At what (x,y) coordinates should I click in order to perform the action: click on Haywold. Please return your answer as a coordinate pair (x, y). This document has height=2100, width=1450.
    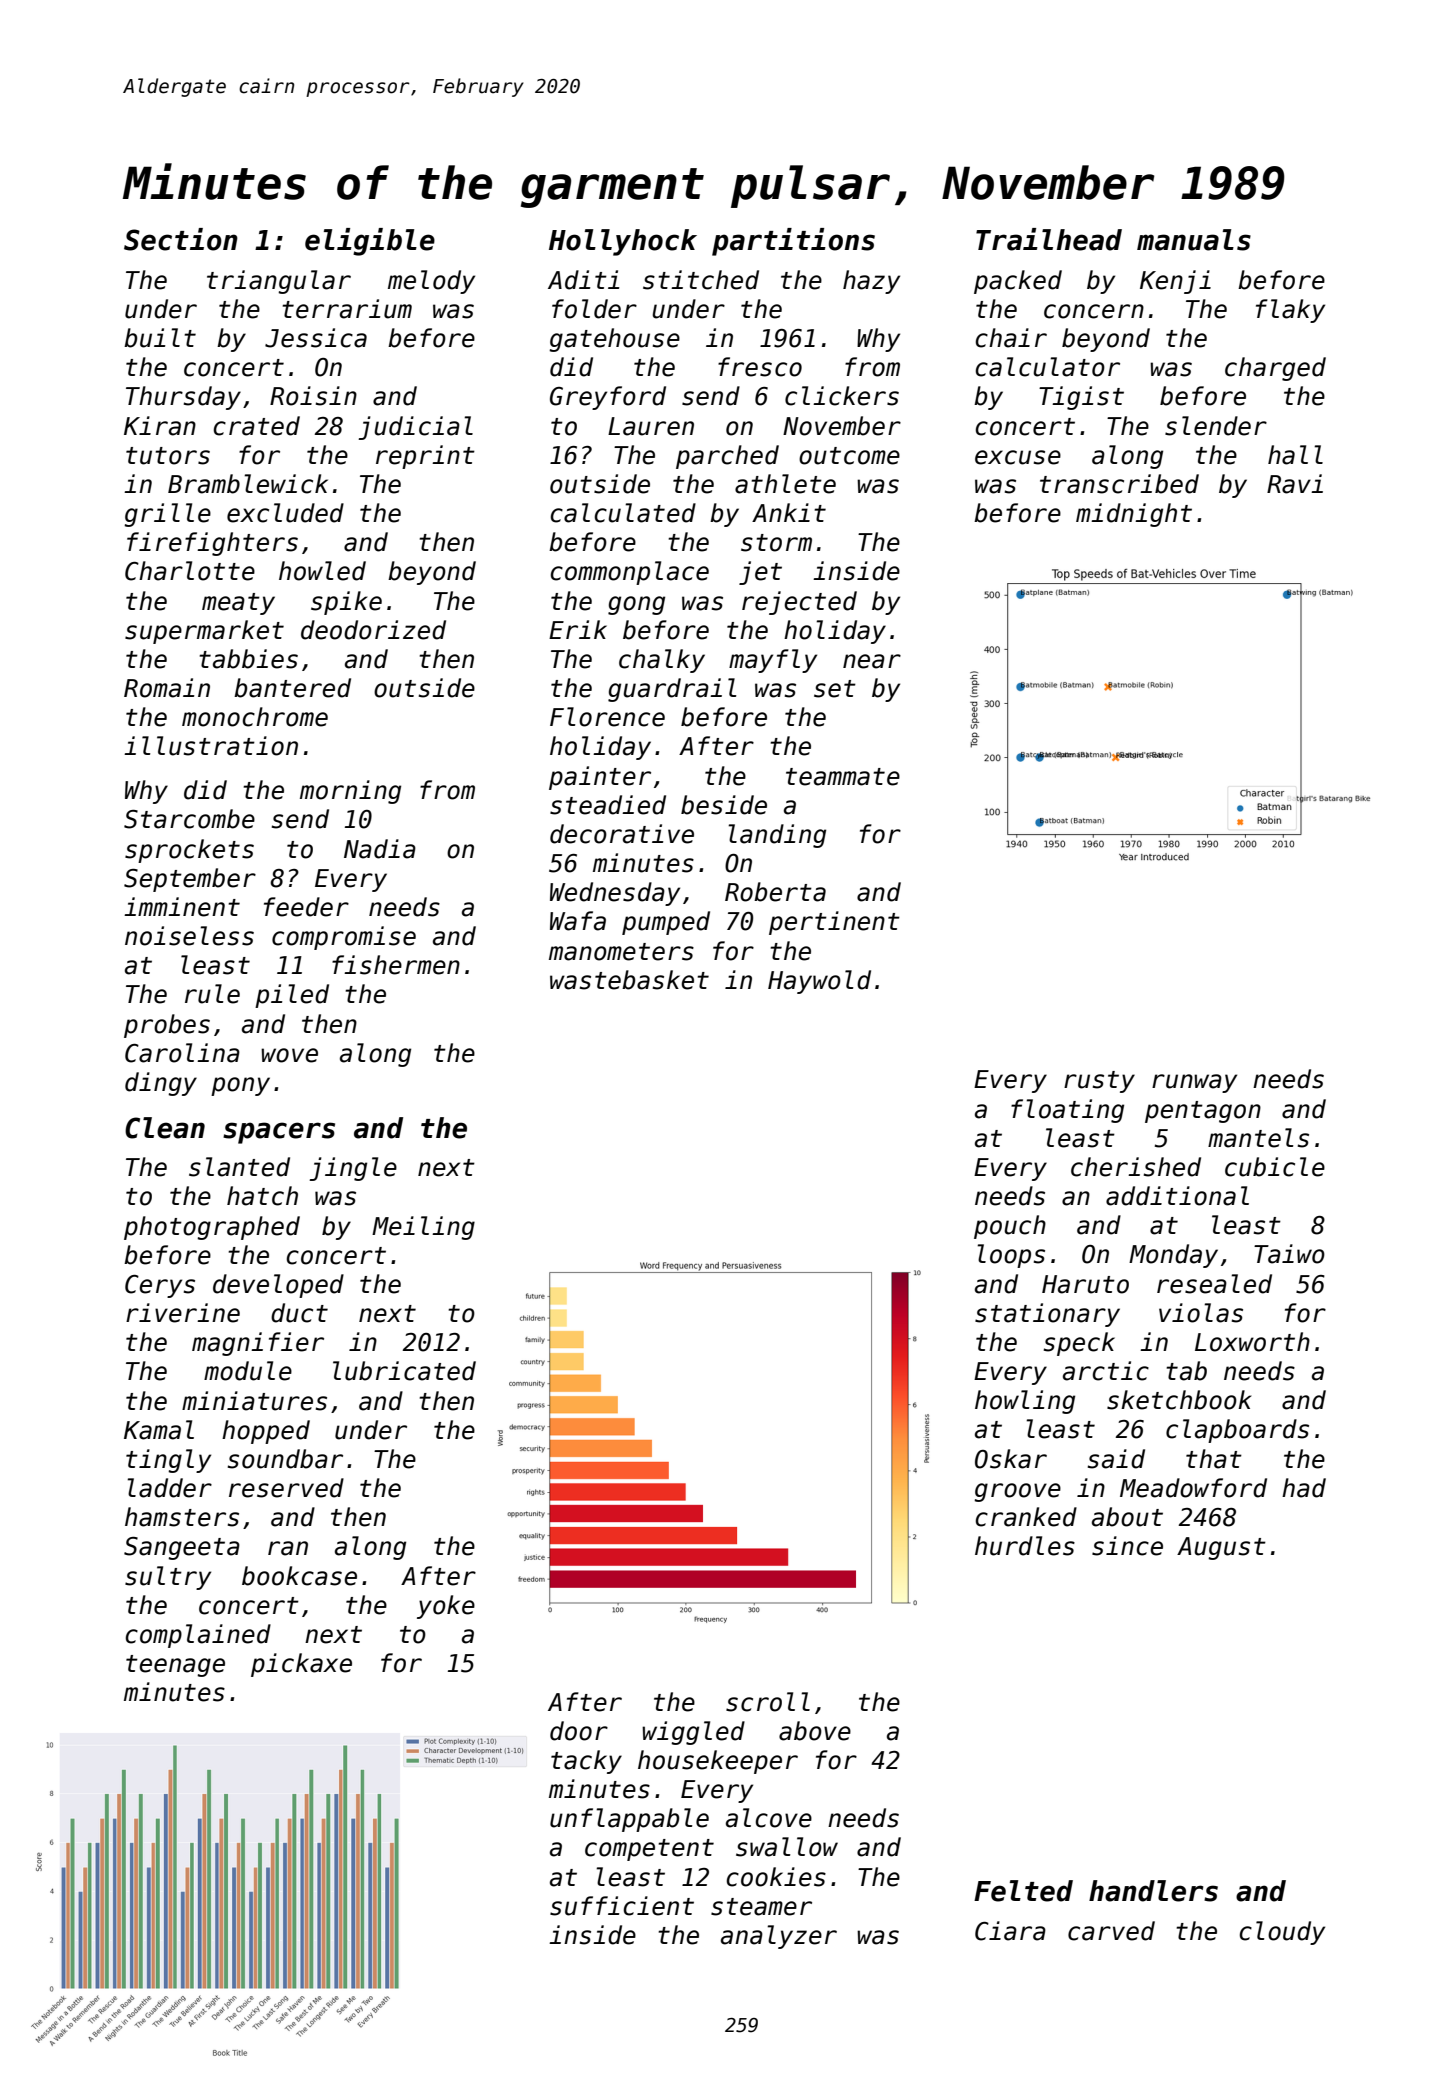
    Looking at the image, I should click on (819, 982).
